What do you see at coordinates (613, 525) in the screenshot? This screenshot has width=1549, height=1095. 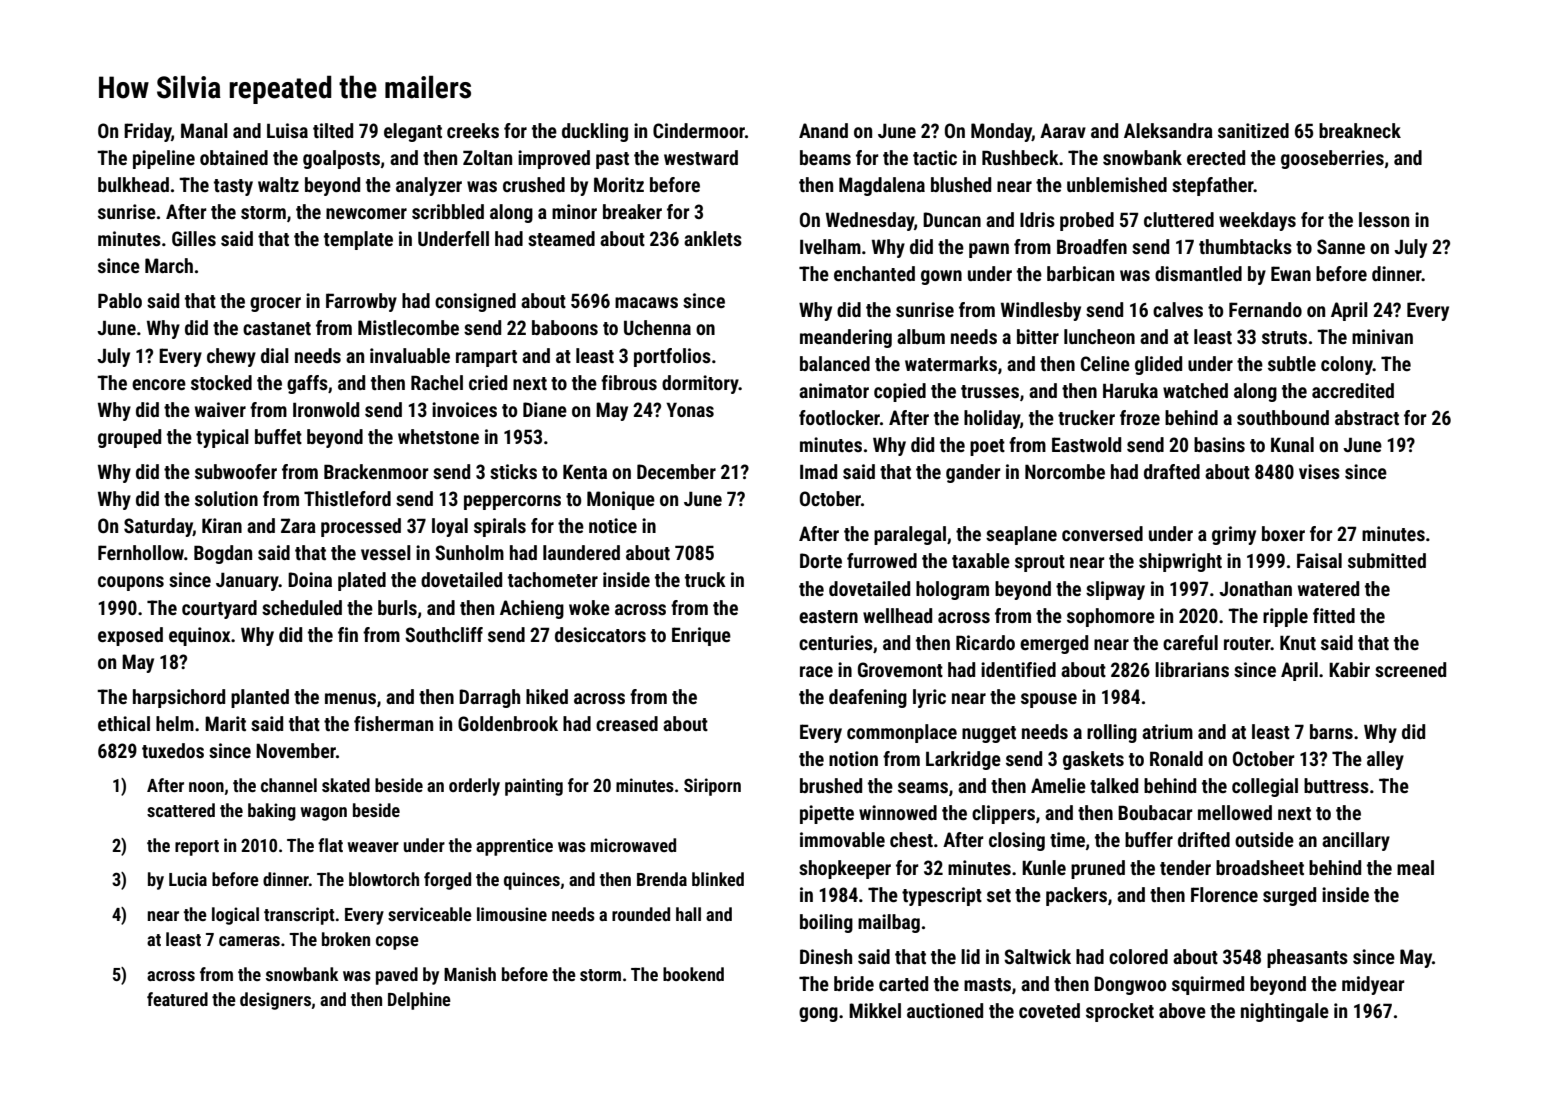 I see `notice` at bounding box center [613, 525].
